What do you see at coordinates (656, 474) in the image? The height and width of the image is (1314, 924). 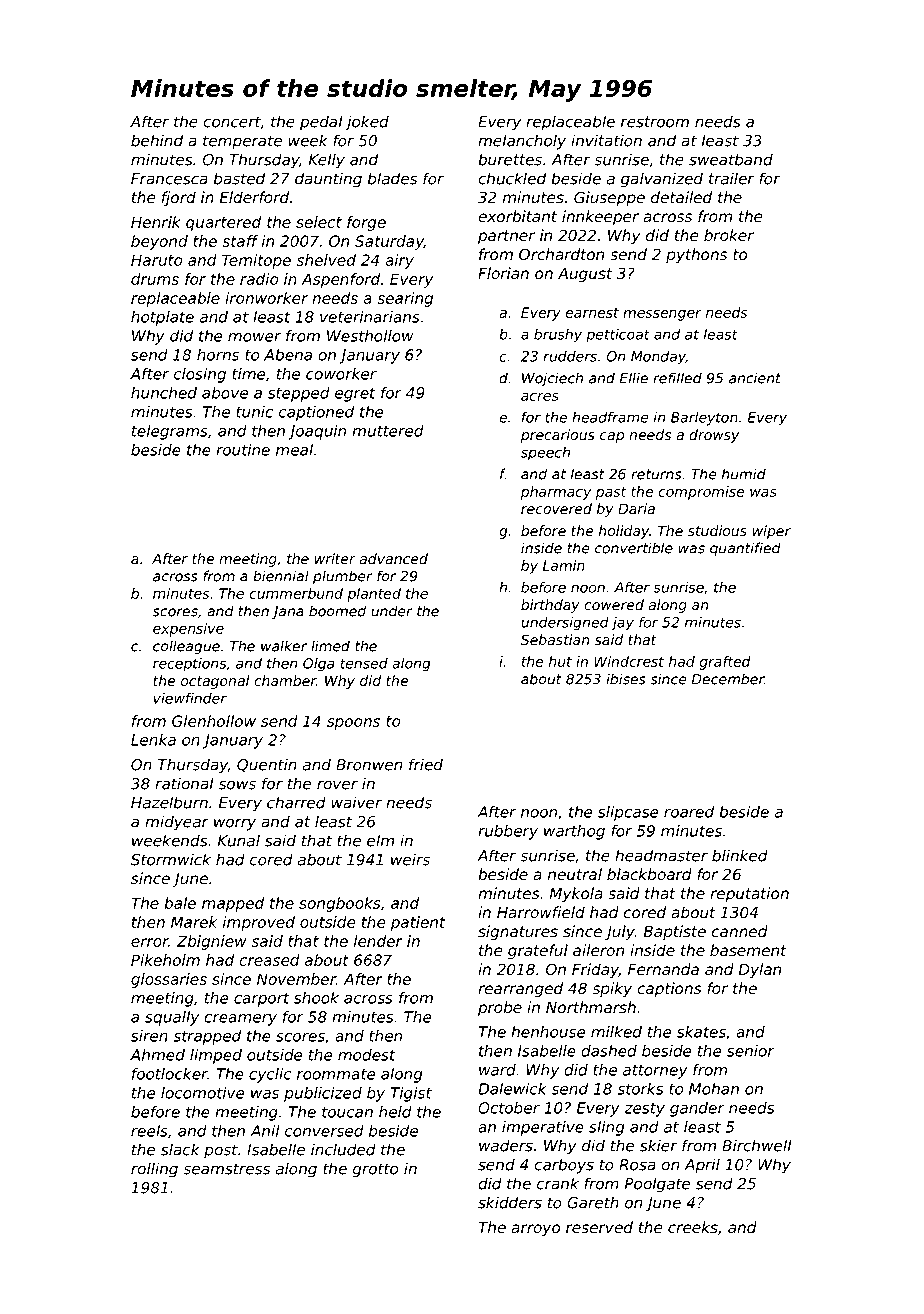 I see `returns` at bounding box center [656, 474].
